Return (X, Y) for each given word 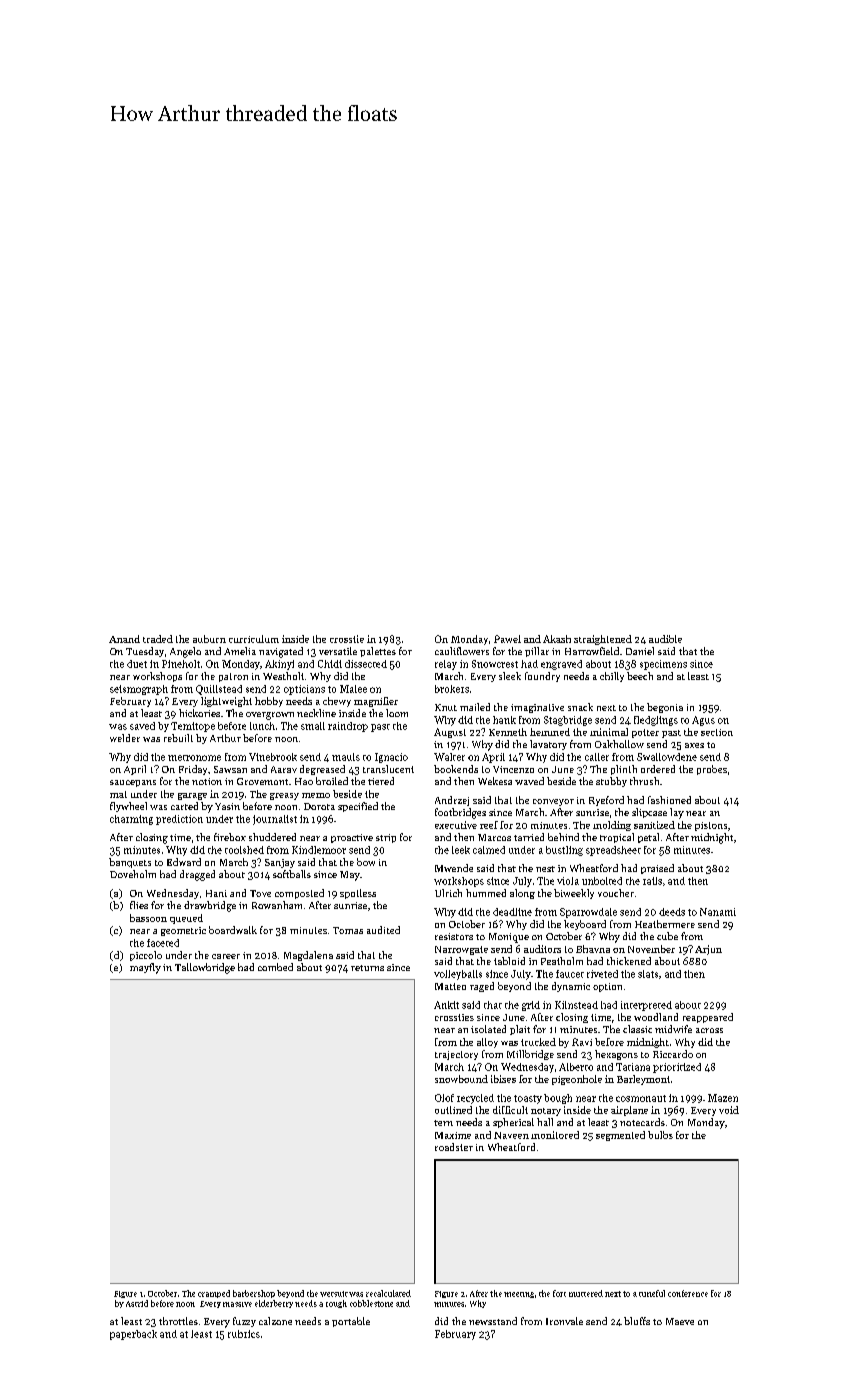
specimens (663, 665)
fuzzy (244, 1322)
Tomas (348, 930)
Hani (216, 893)
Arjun (708, 950)
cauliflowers (462, 651)
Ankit (446, 1005)
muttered (586, 1293)
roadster (454, 1147)
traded (158, 639)
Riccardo (673, 1054)
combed (275, 967)
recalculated (388, 1293)
